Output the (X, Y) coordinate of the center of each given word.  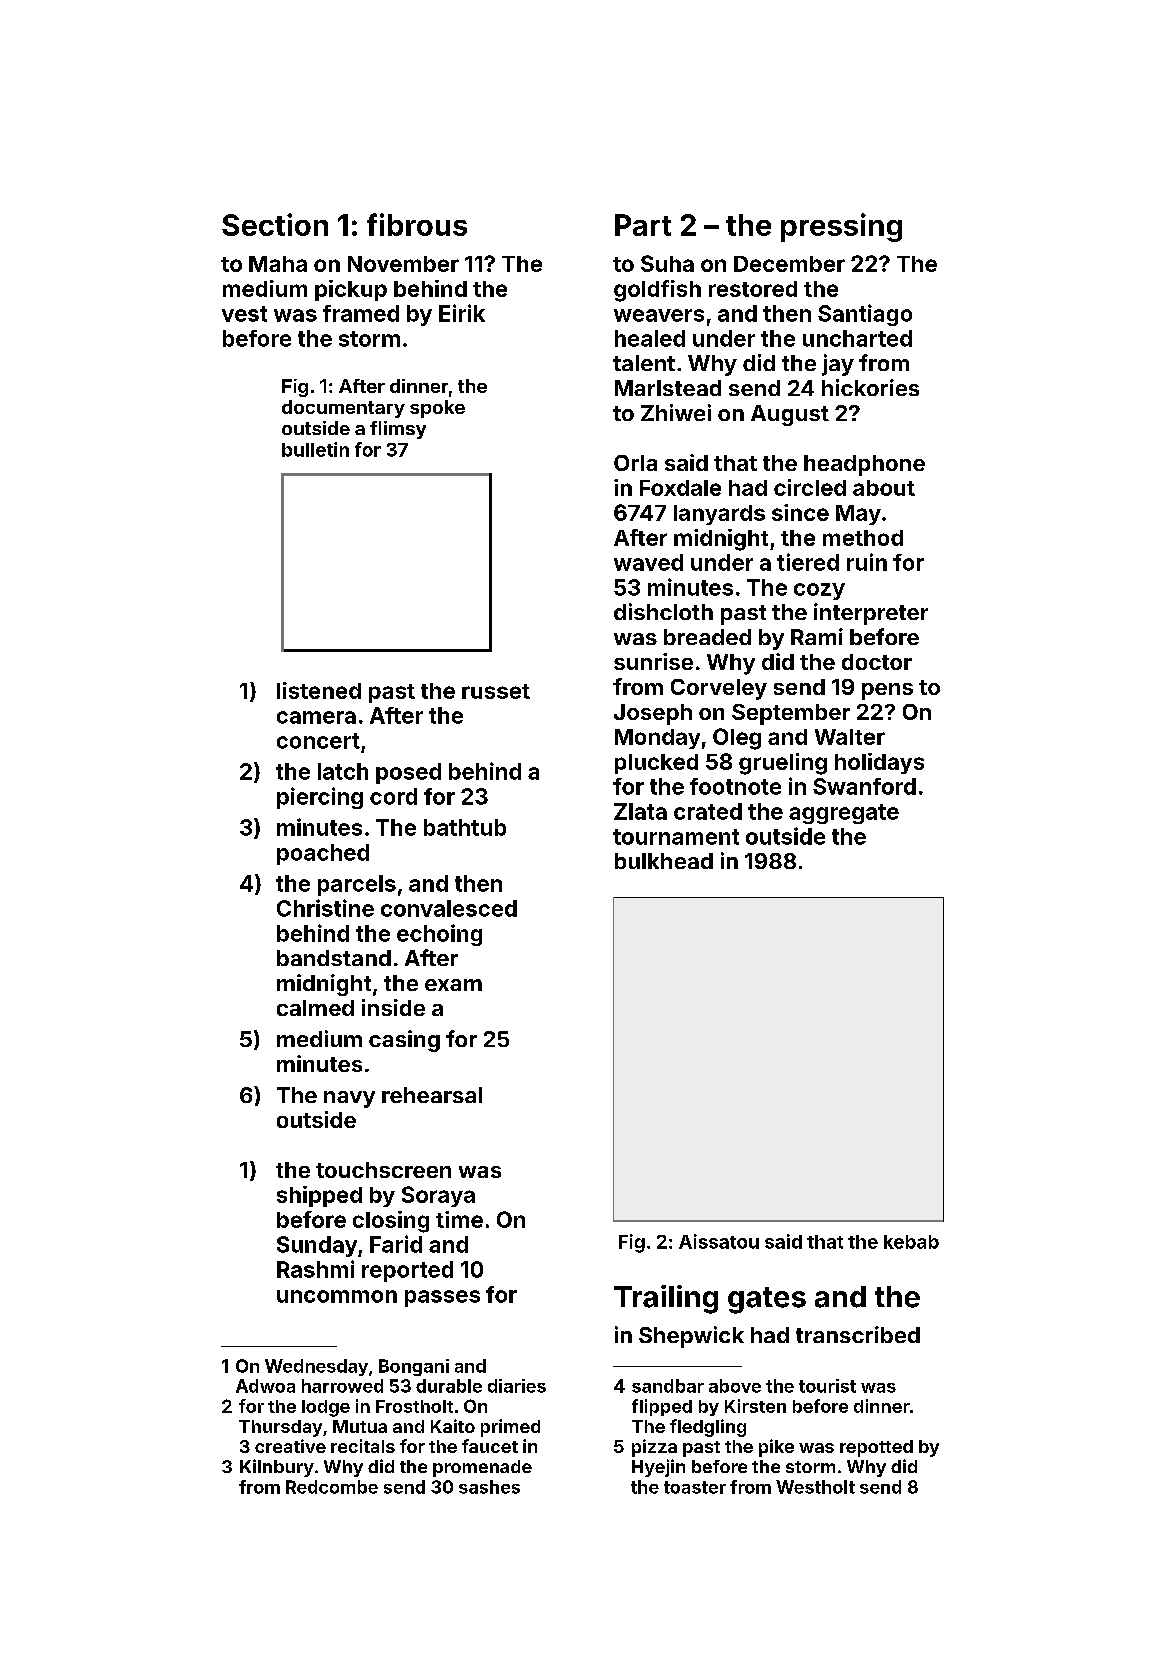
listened (319, 690)
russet (496, 691)
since (800, 512)
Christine (325, 908)
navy (349, 1099)
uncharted (857, 338)
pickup (351, 290)
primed (510, 1428)
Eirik (462, 313)
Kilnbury (277, 1468)
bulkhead (664, 861)
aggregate (844, 814)
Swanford (864, 786)
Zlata (640, 811)
